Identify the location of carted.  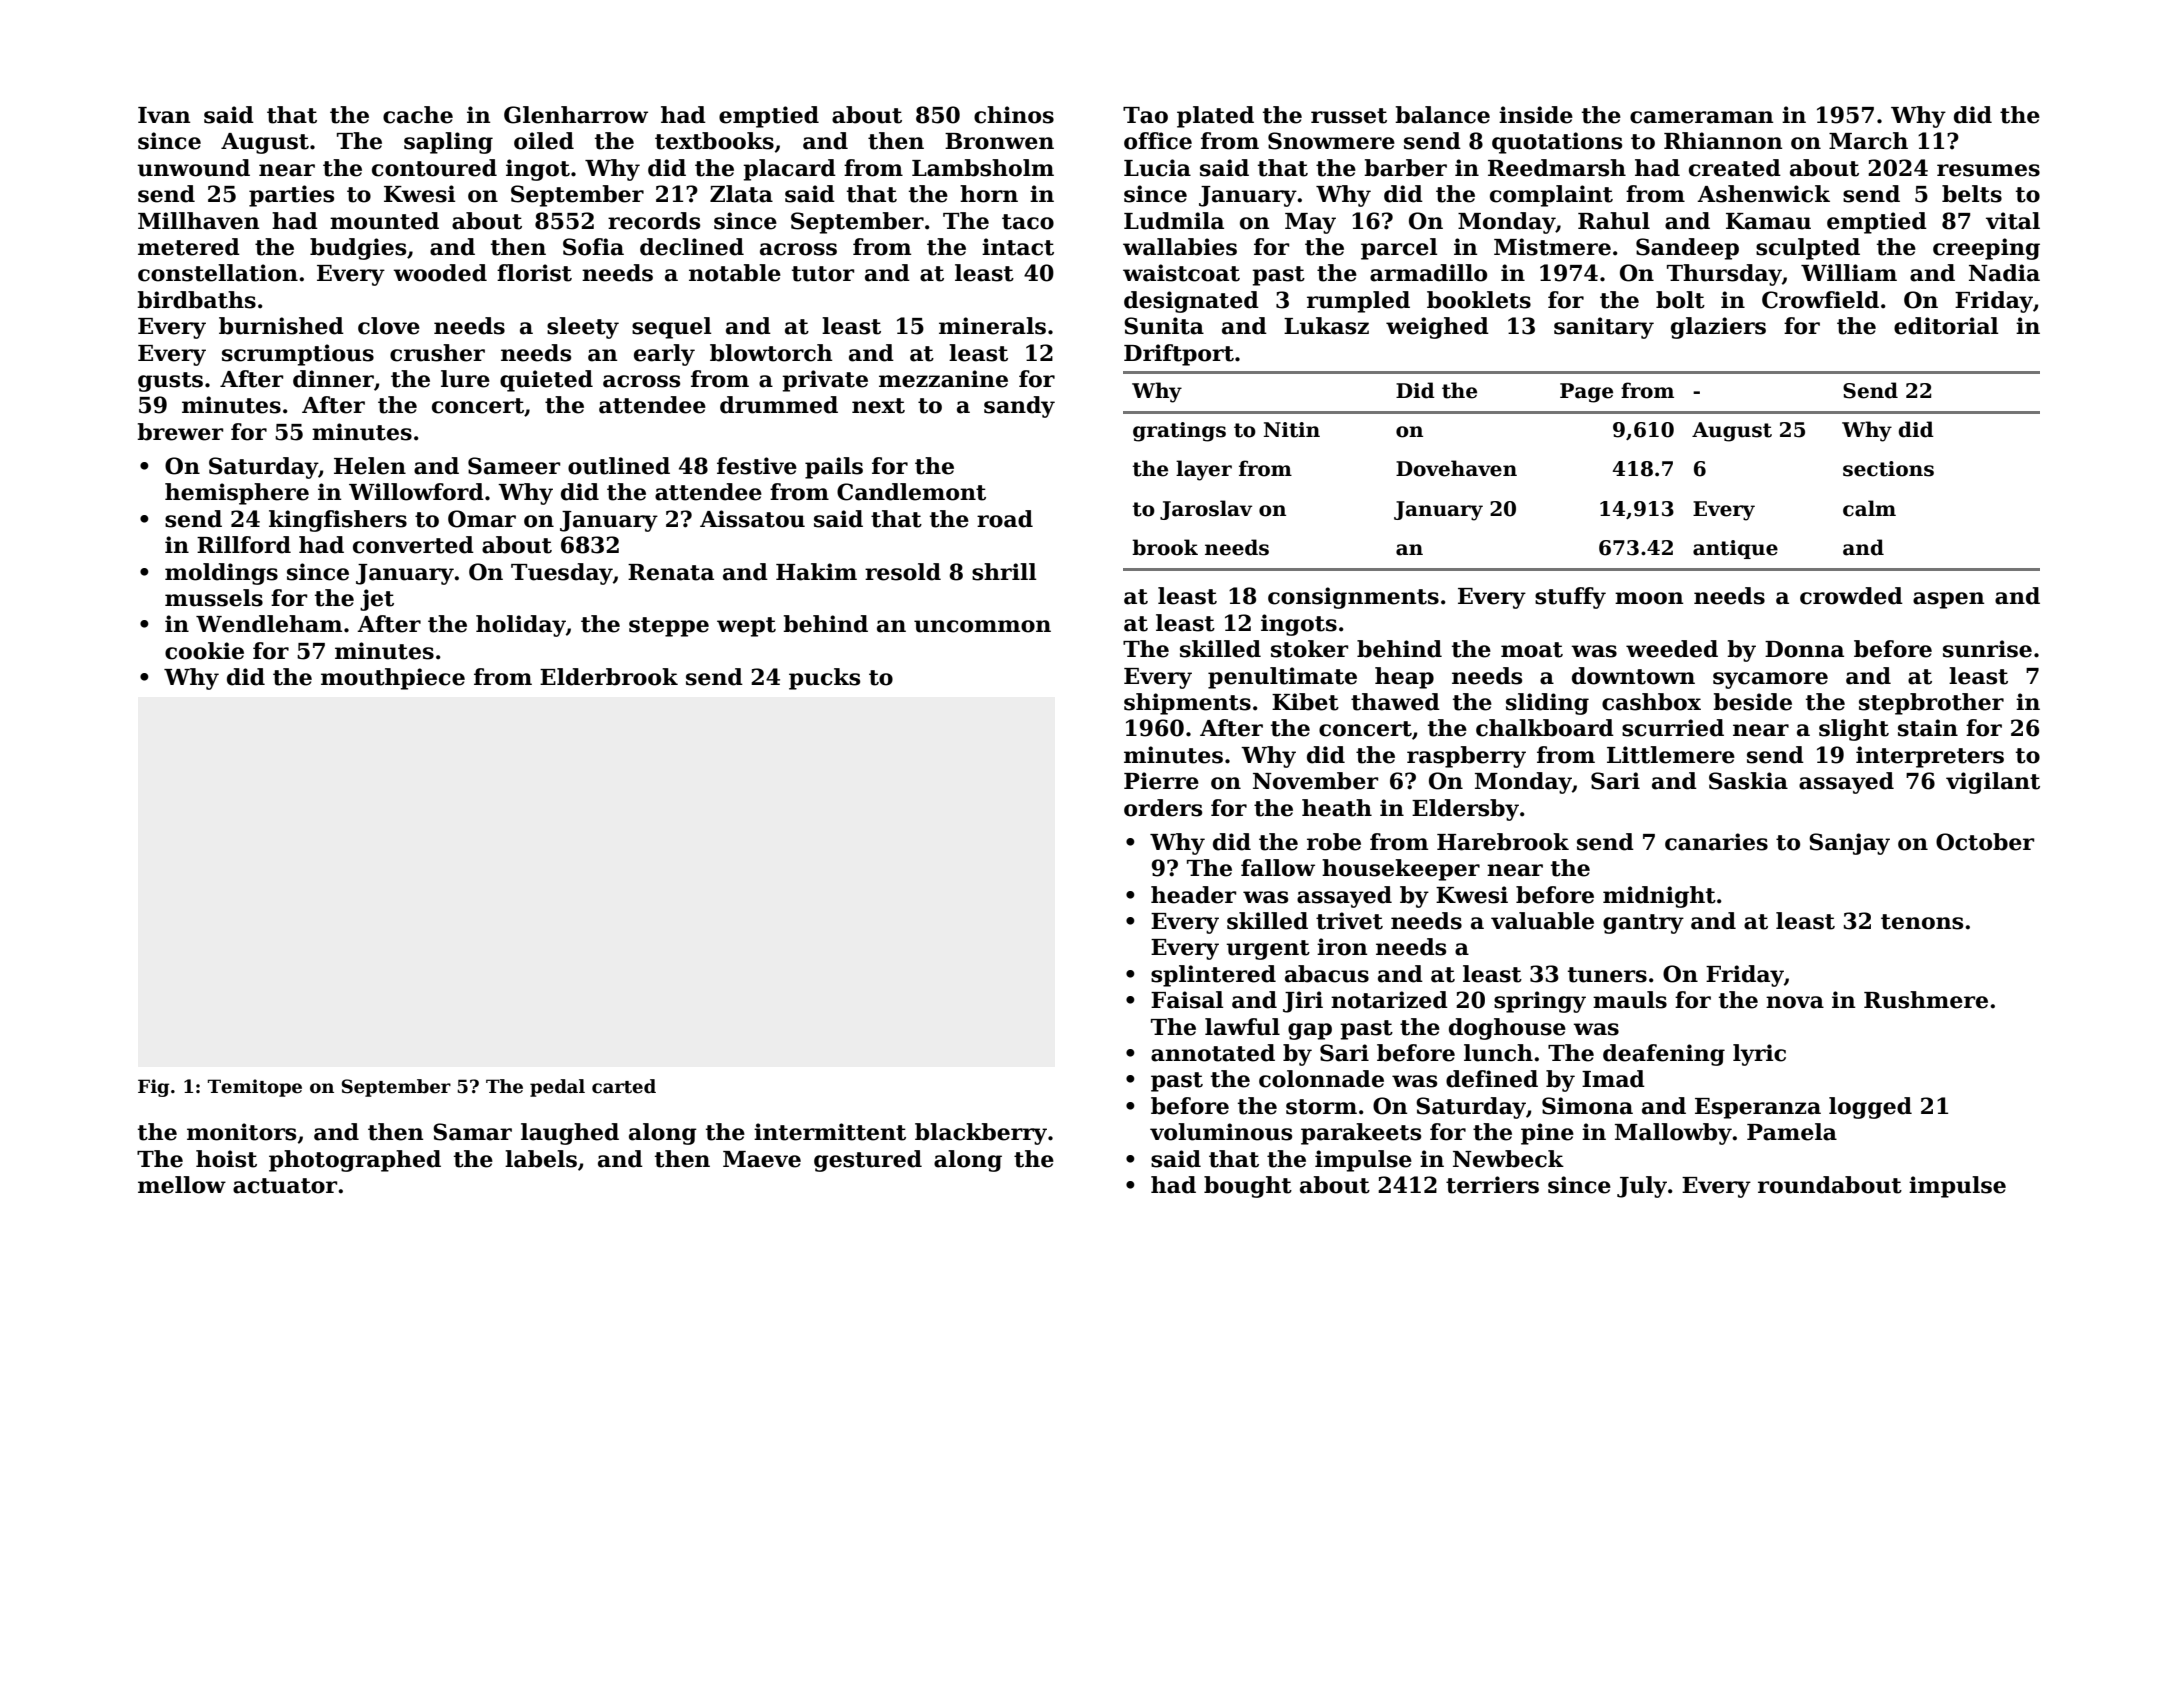
(624, 1086).
